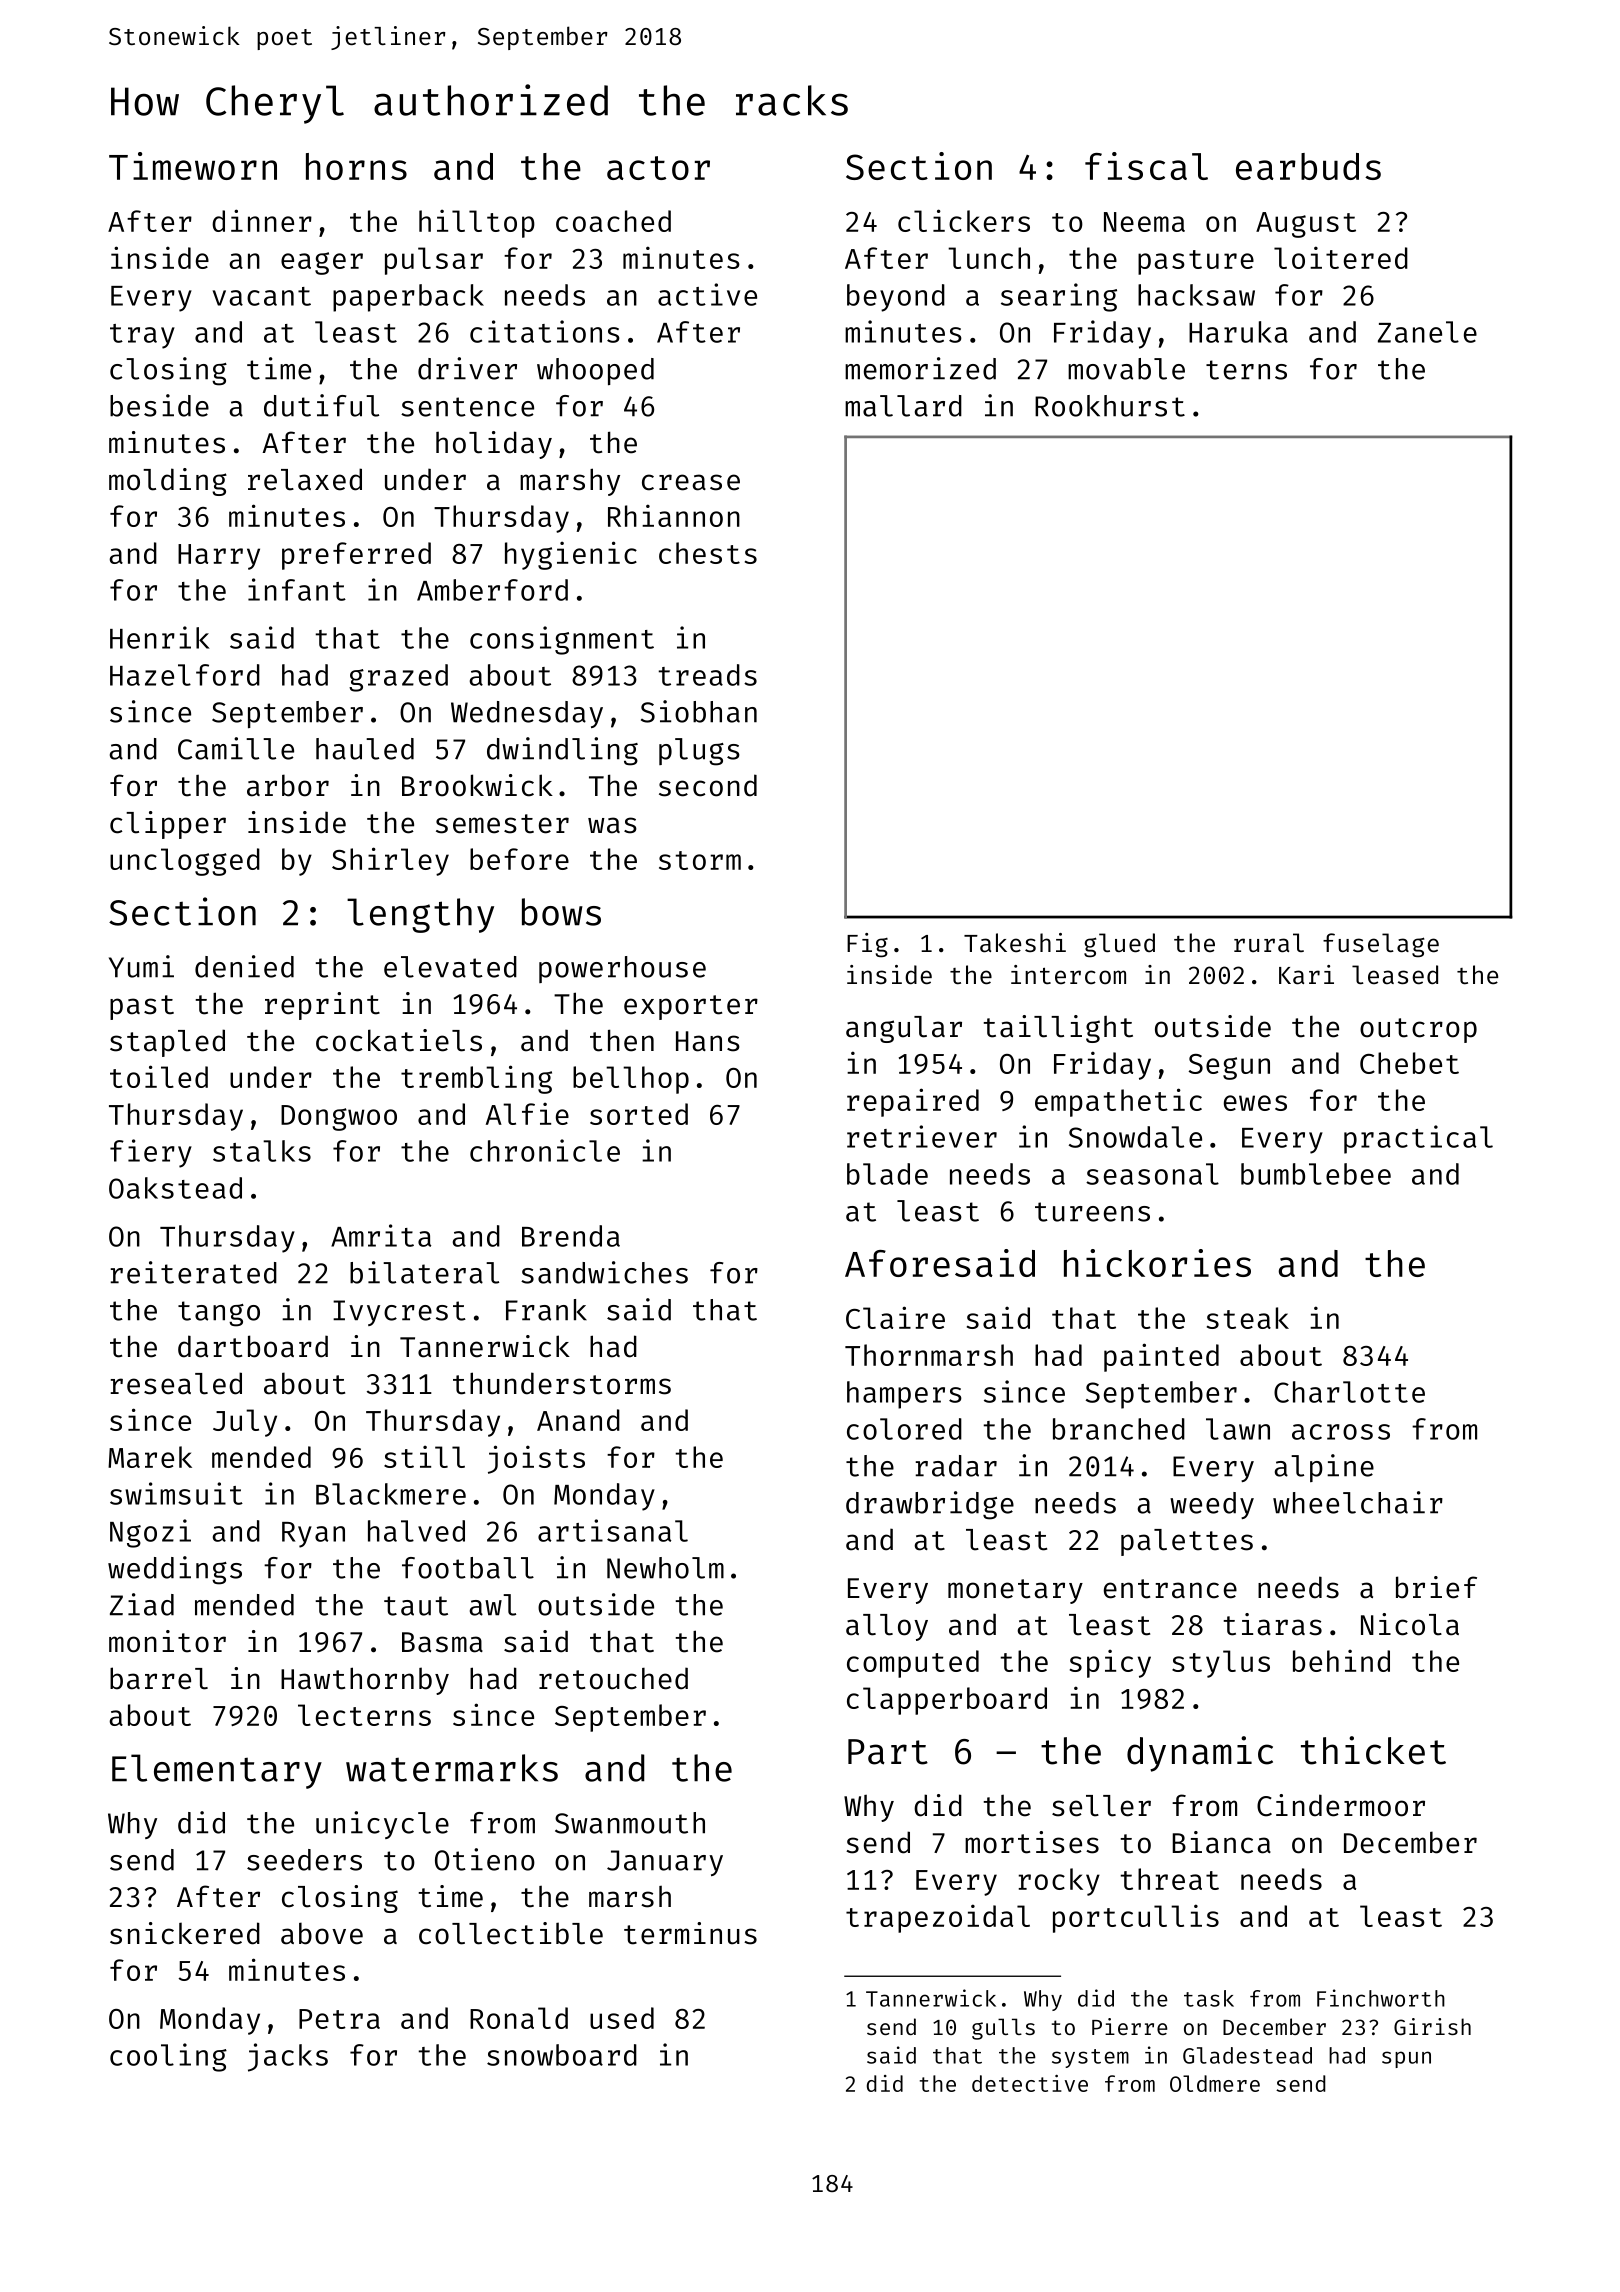 This screenshot has height=2292, width=1620. Describe the element at coordinates (322, 1933) in the screenshot. I see `above` at that location.
